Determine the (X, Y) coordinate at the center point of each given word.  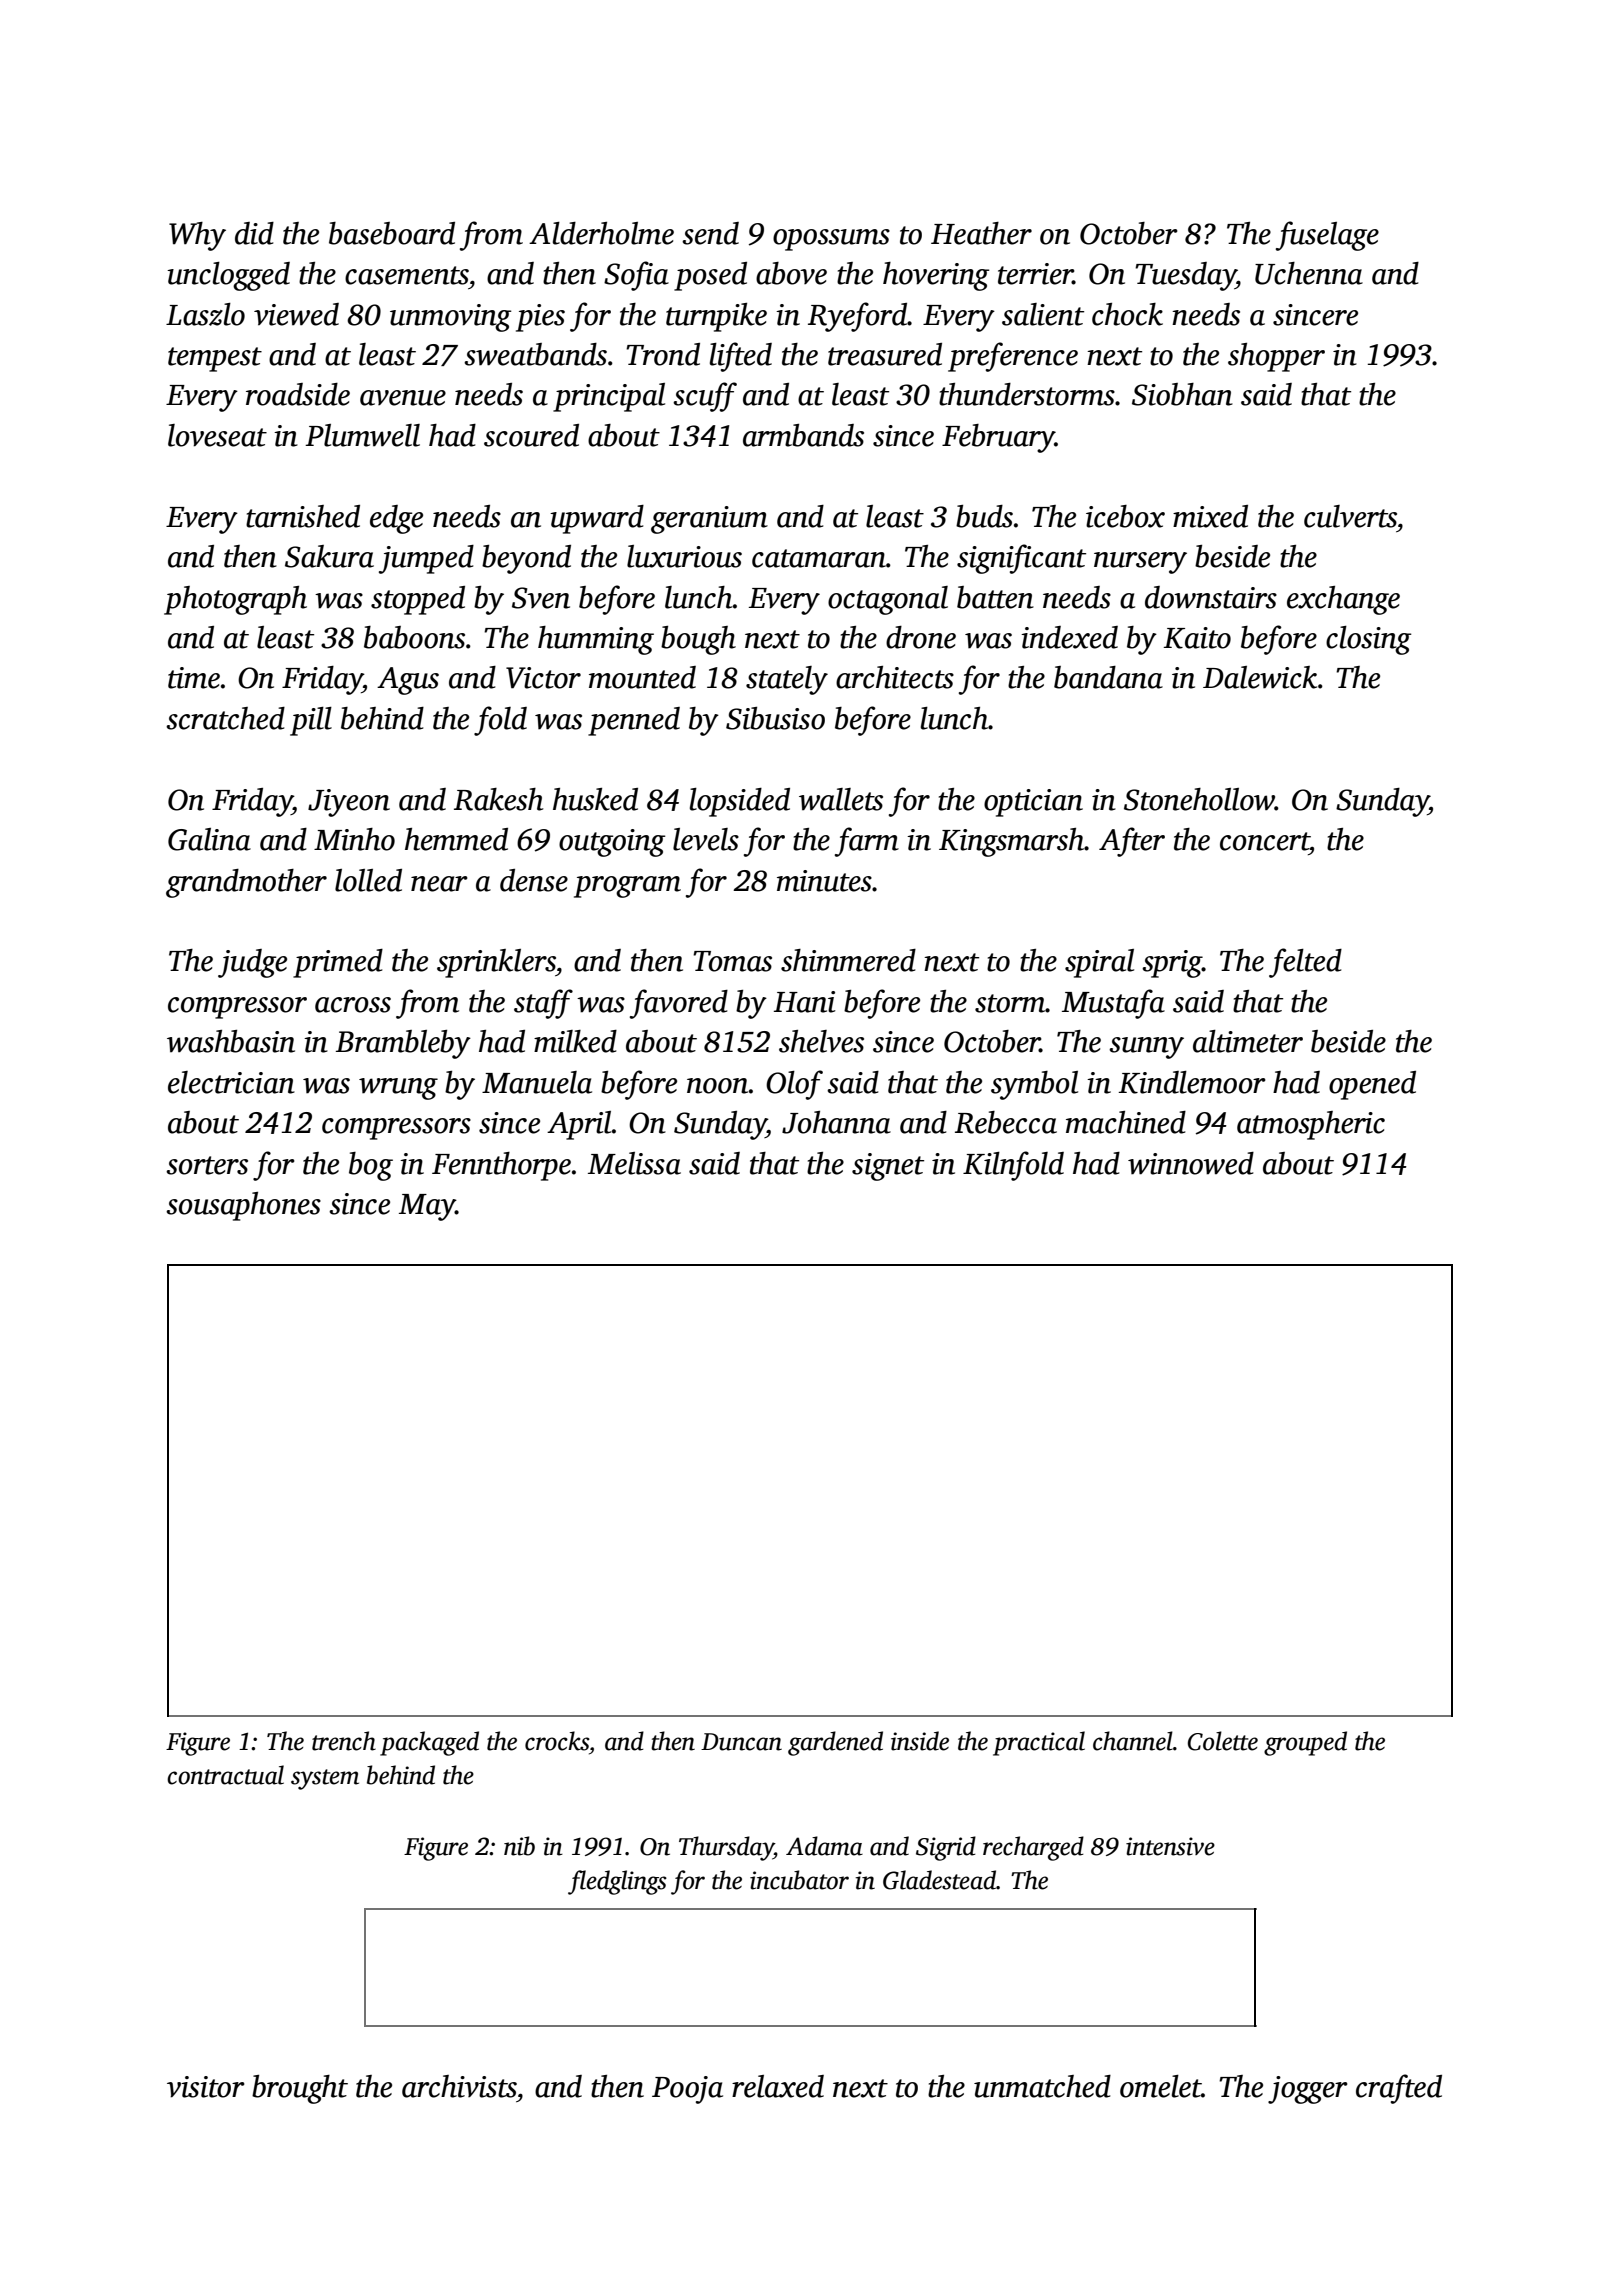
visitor (206, 2087)
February (998, 438)
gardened (835, 1743)
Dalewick (1260, 677)
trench (344, 1741)
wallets (841, 799)
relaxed (778, 2086)
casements (407, 275)
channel (1133, 1741)
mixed (1210, 516)
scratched (225, 718)
